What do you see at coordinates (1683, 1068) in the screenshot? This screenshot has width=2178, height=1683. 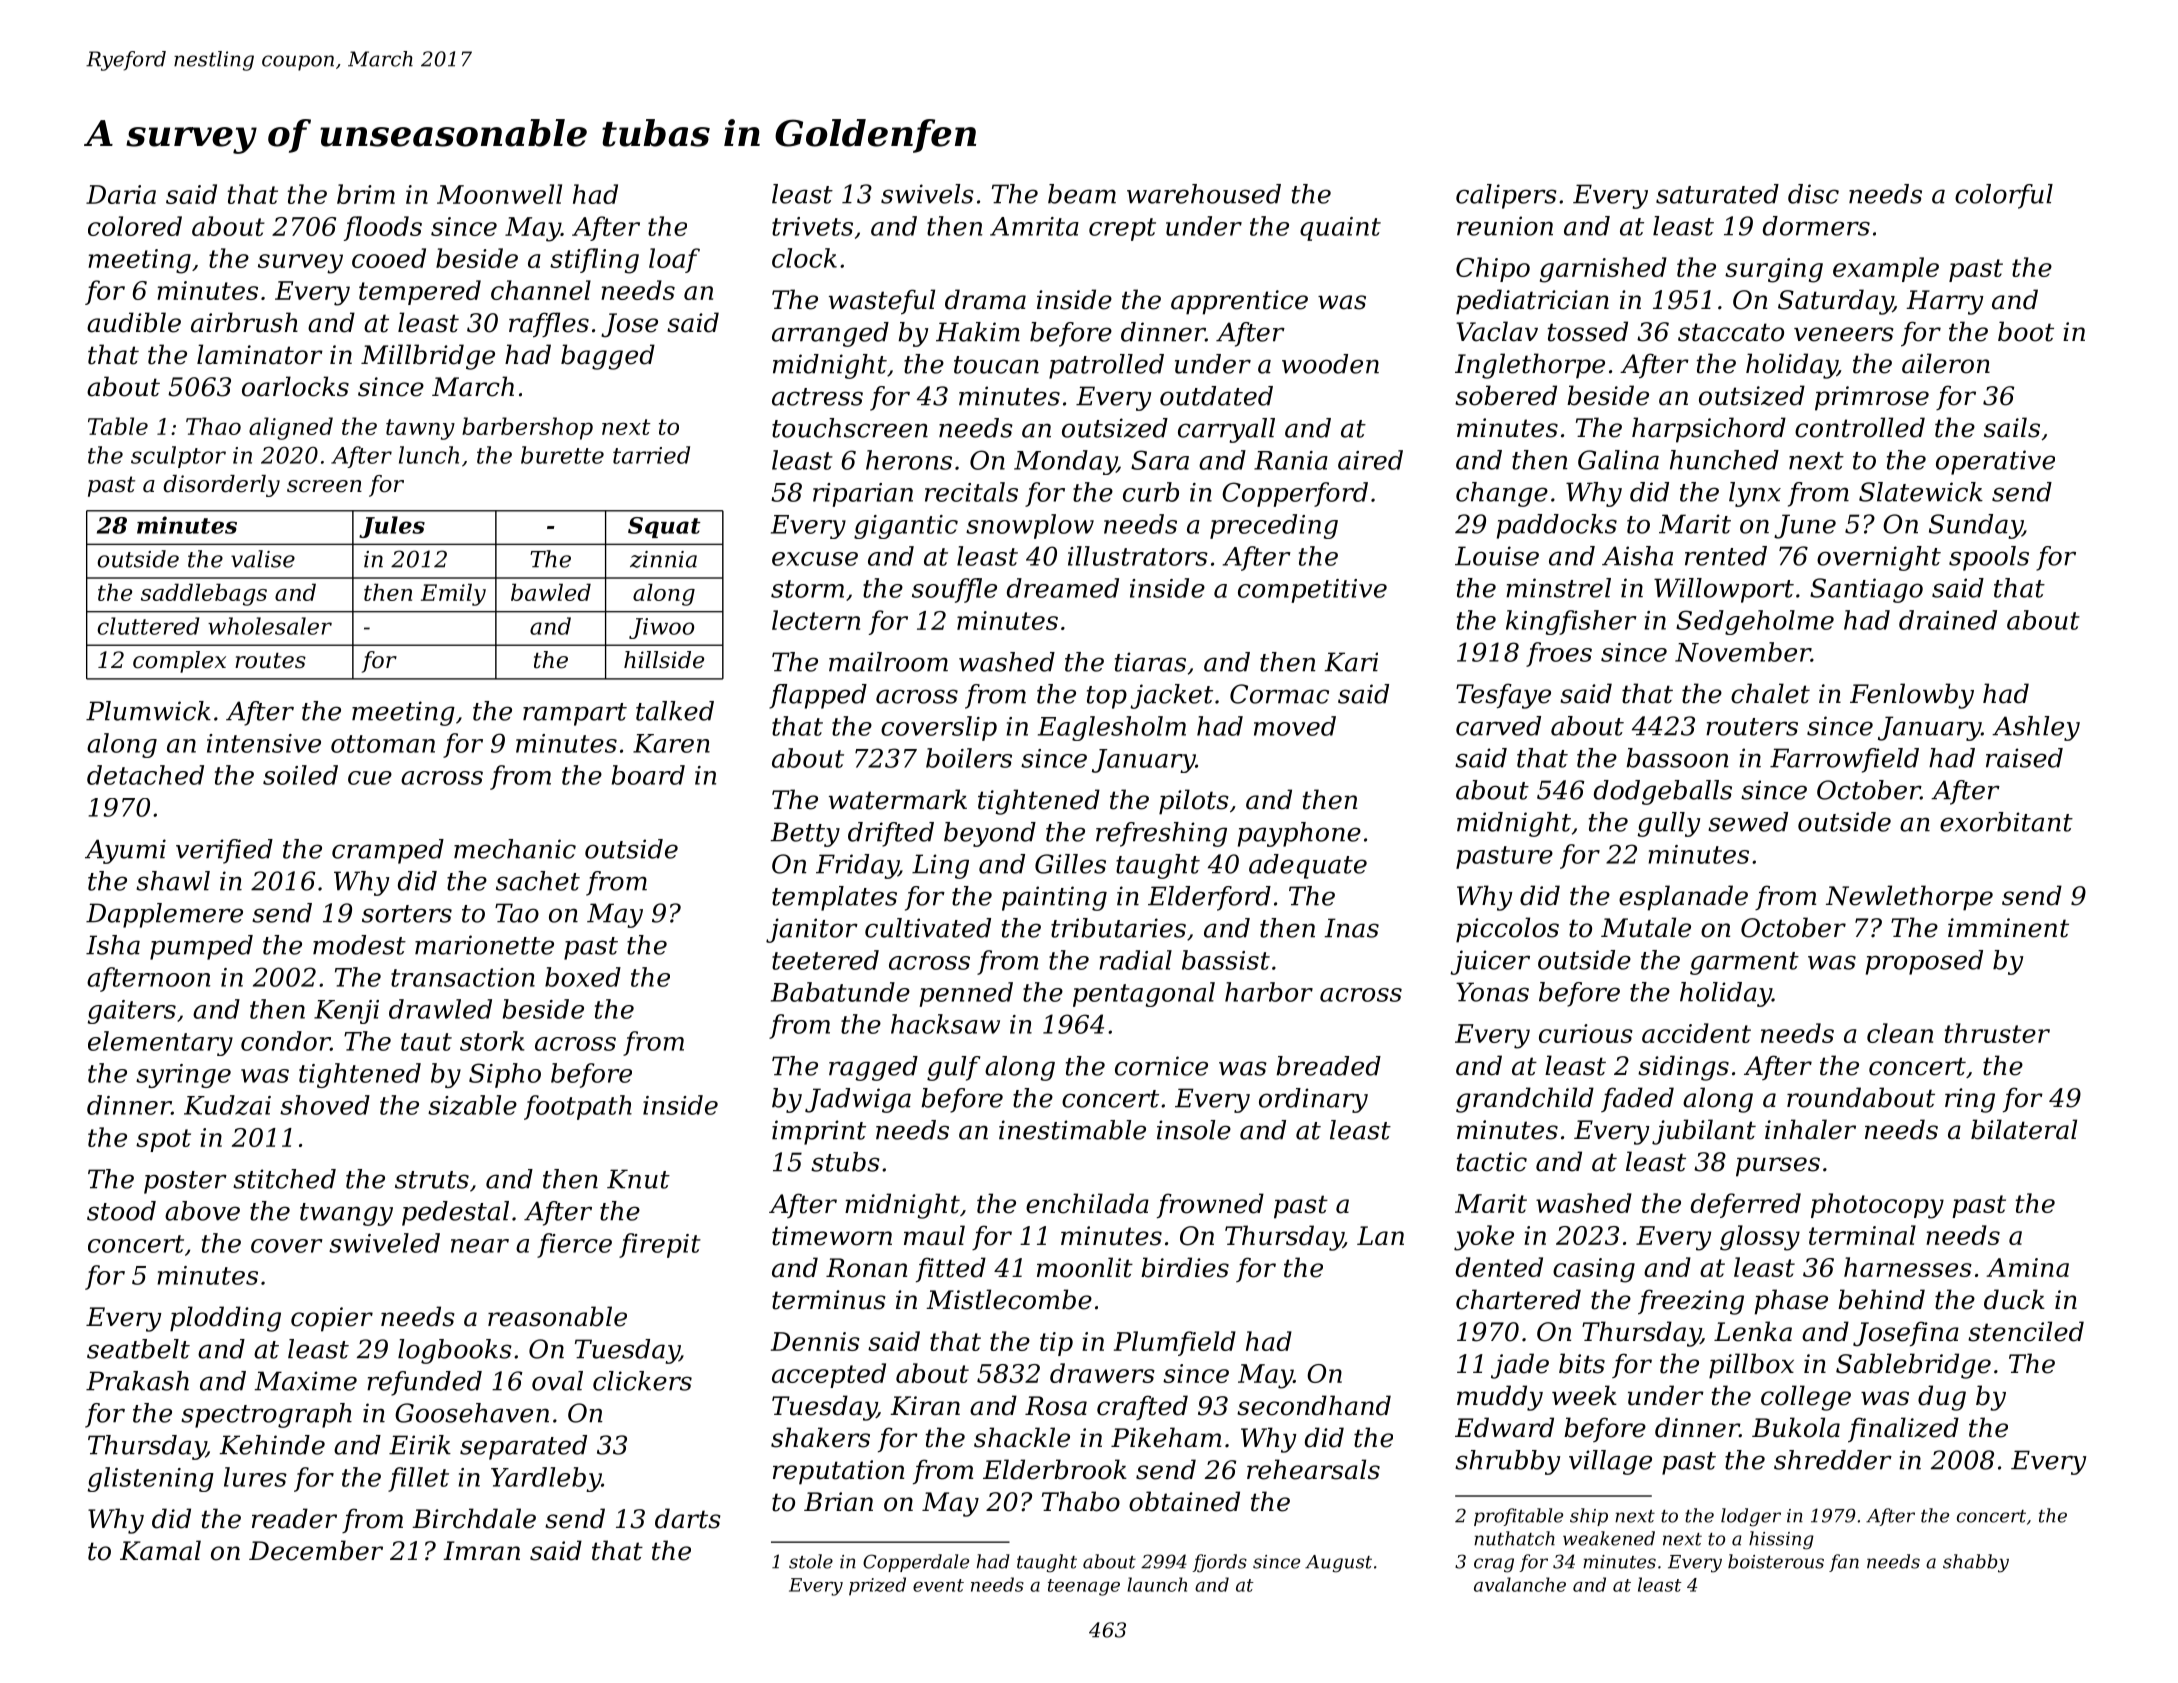 I see `sidings` at bounding box center [1683, 1068].
